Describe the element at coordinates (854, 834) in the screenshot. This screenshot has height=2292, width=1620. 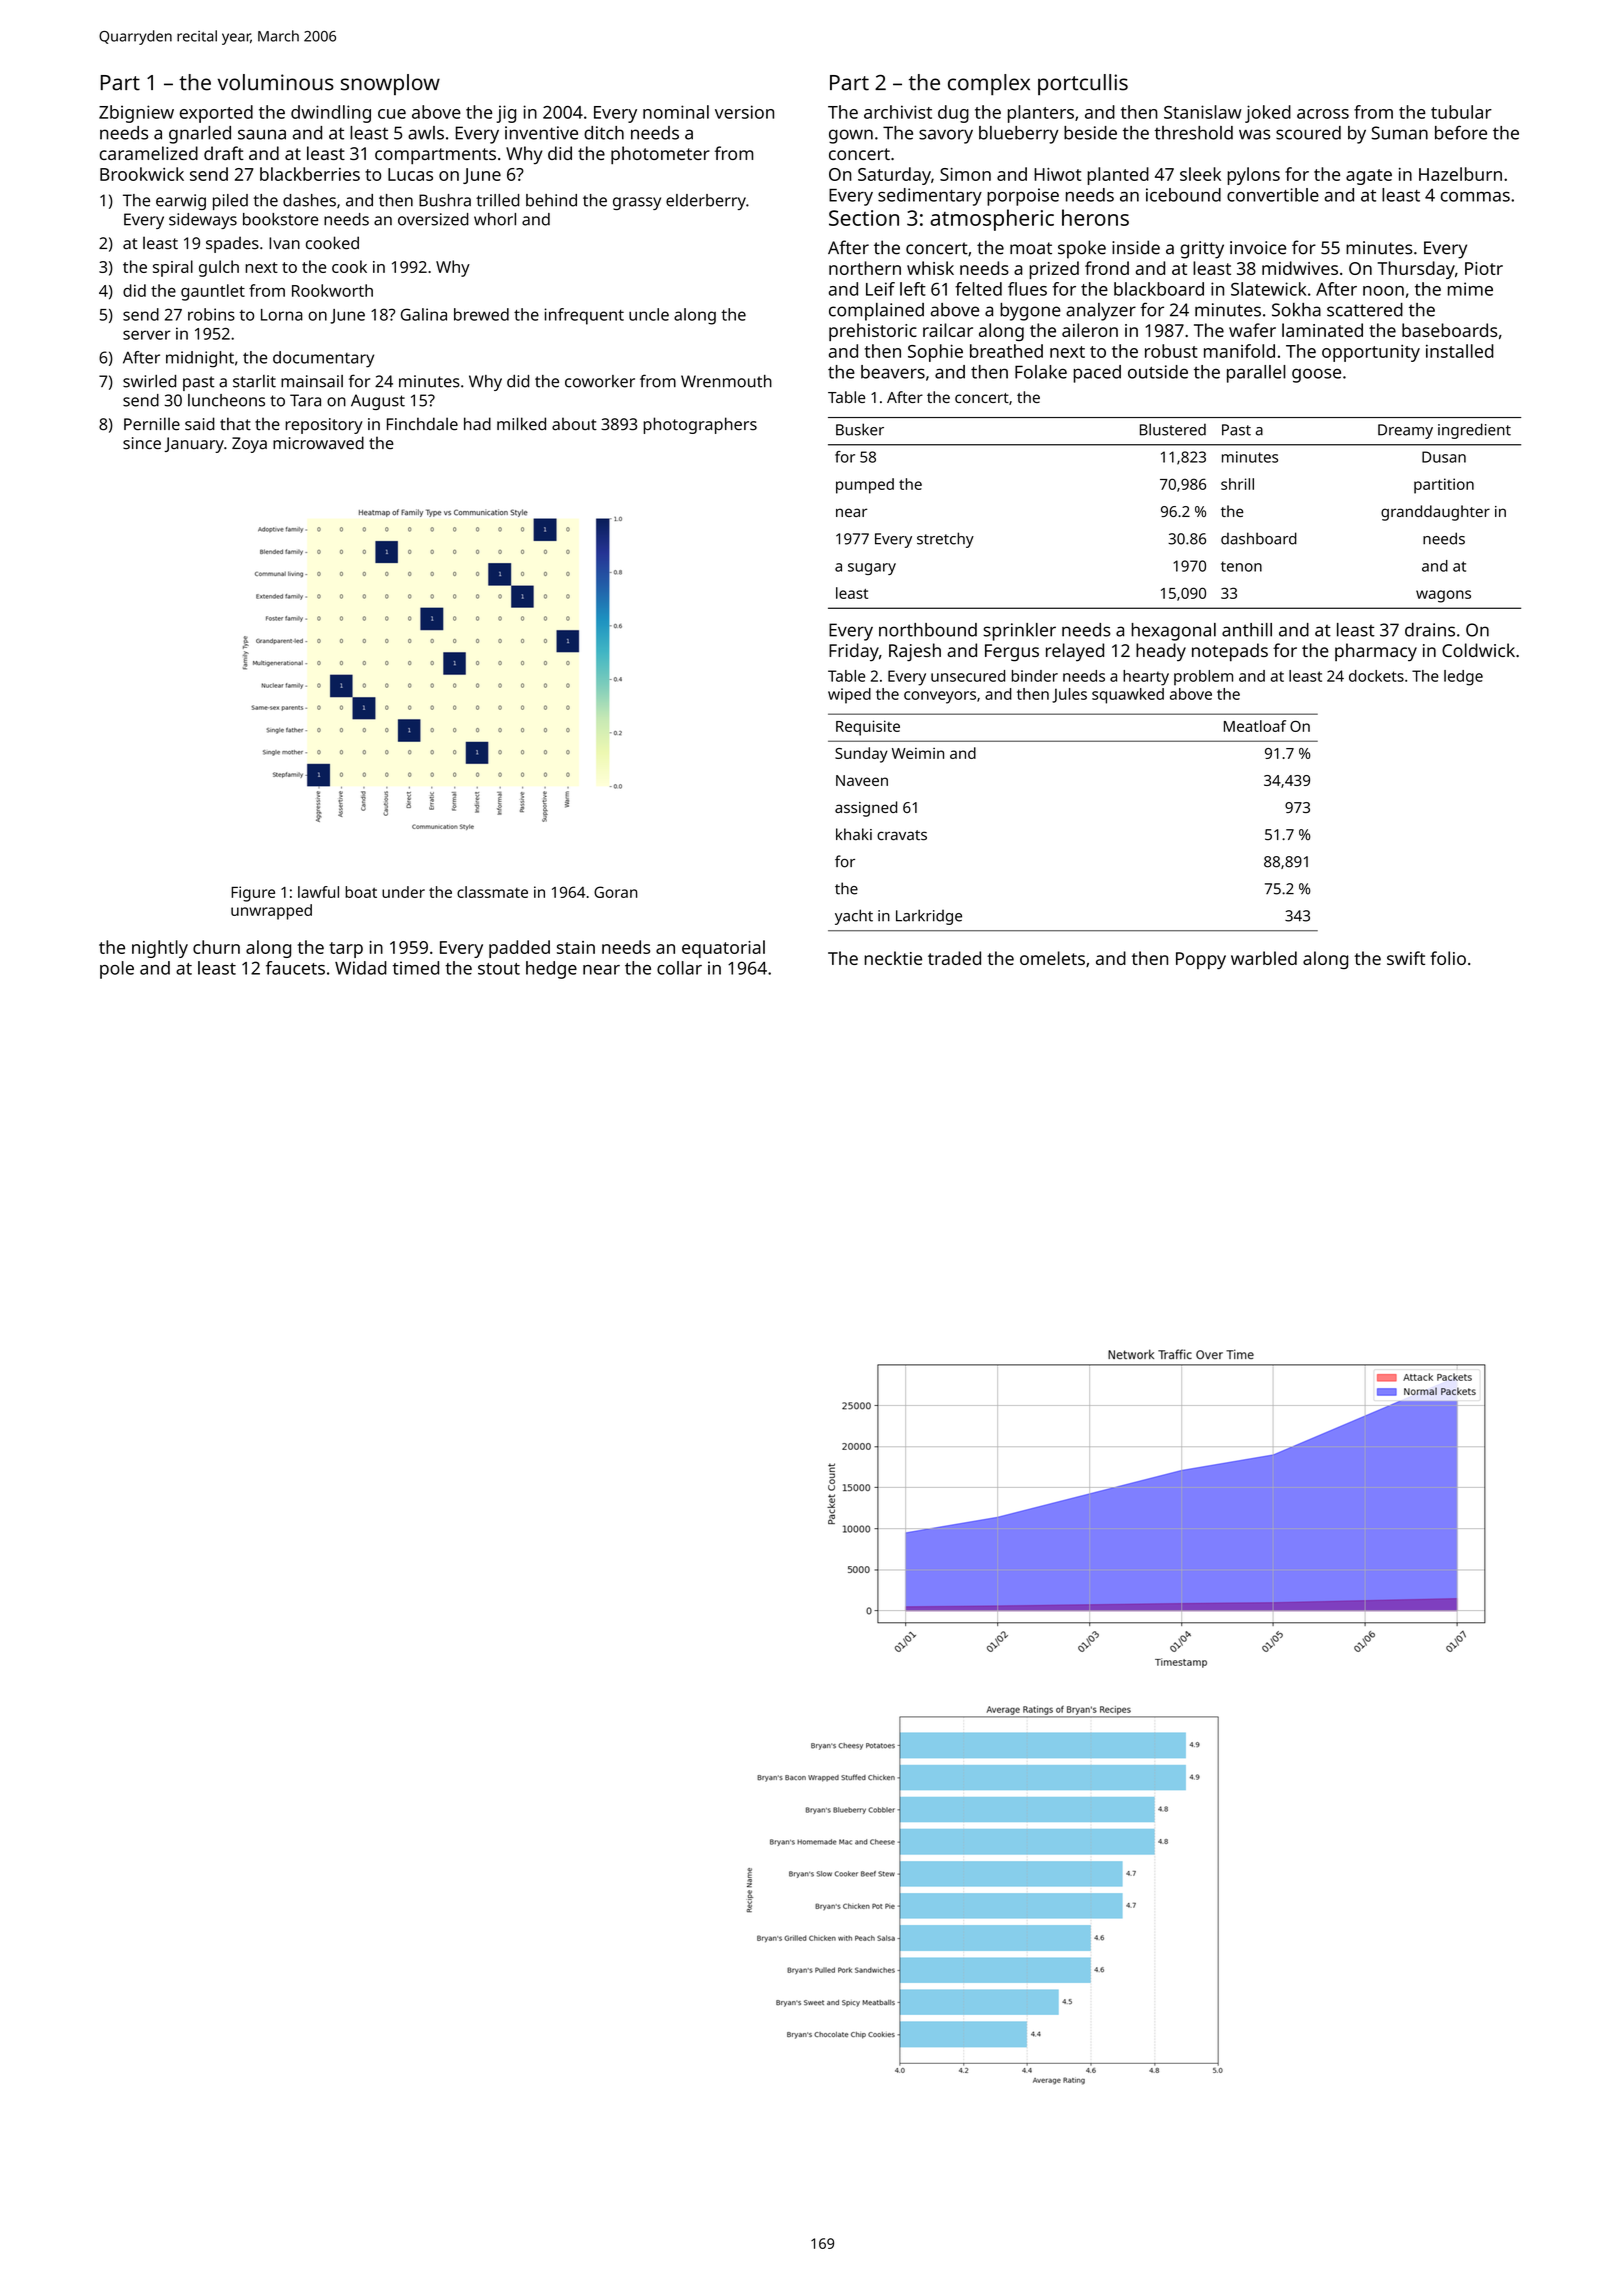
I see `khaki` at that location.
